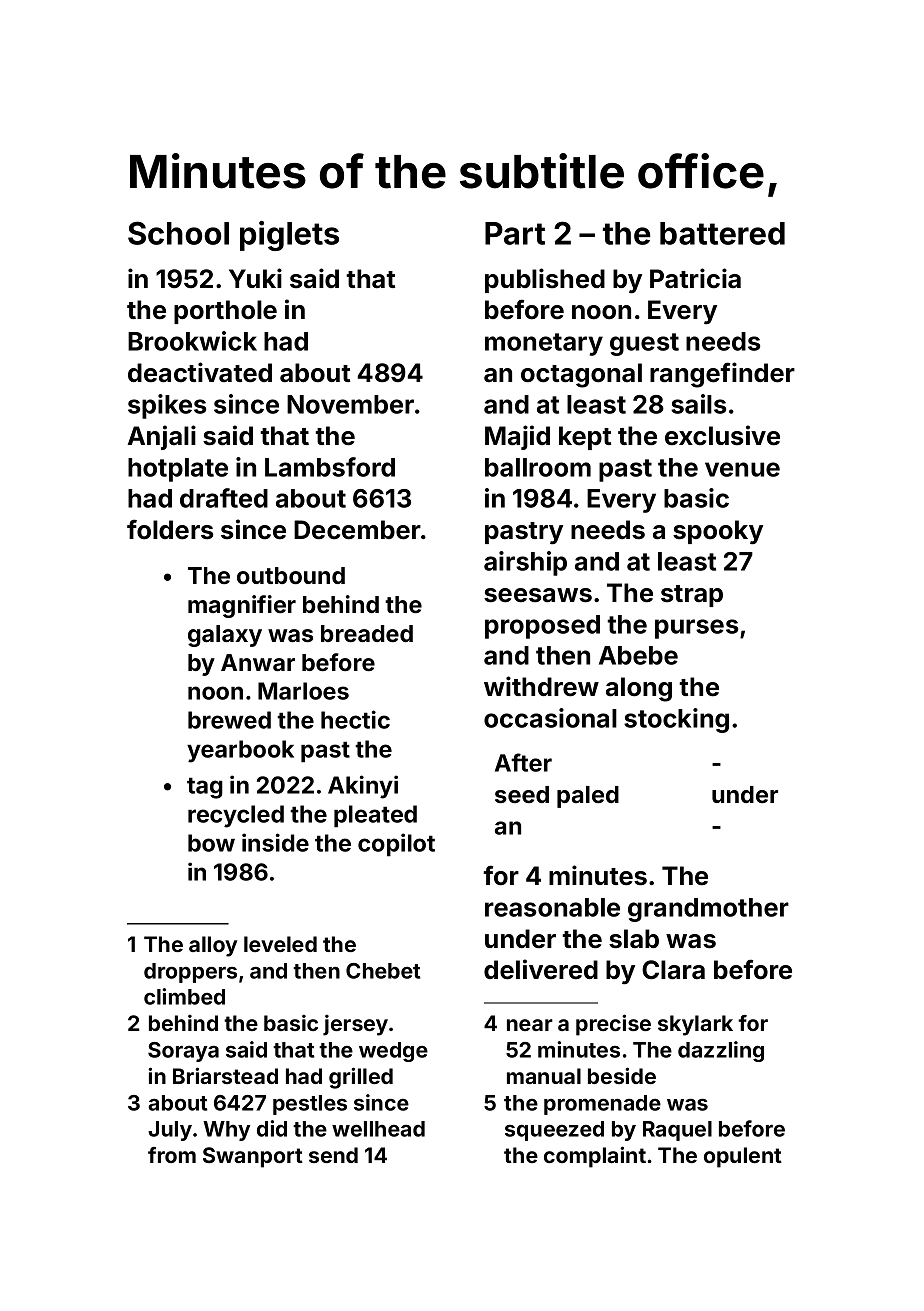  What do you see at coordinates (289, 236) in the page?
I see `piglets` at bounding box center [289, 236].
